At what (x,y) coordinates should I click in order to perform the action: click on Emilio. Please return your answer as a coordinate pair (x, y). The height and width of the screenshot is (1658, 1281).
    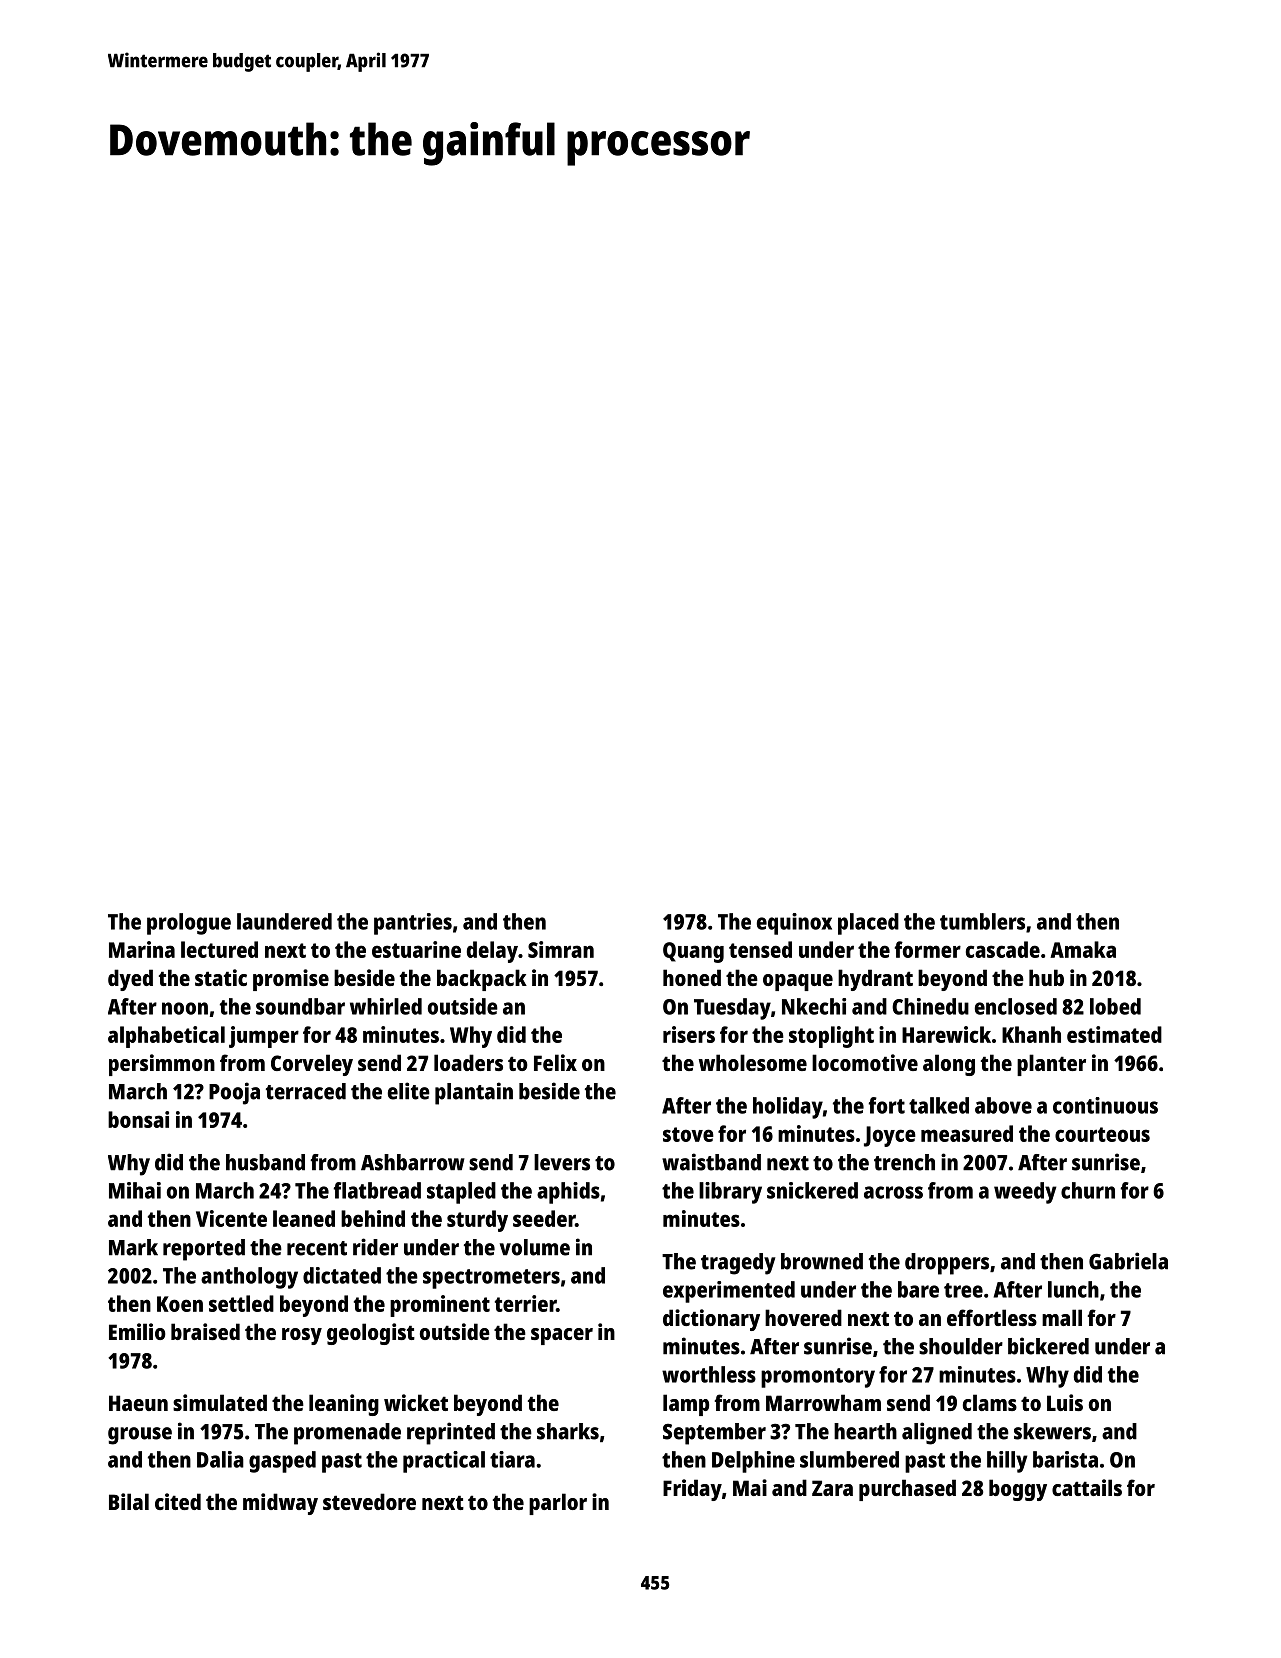
    Looking at the image, I should click on (137, 1331).
